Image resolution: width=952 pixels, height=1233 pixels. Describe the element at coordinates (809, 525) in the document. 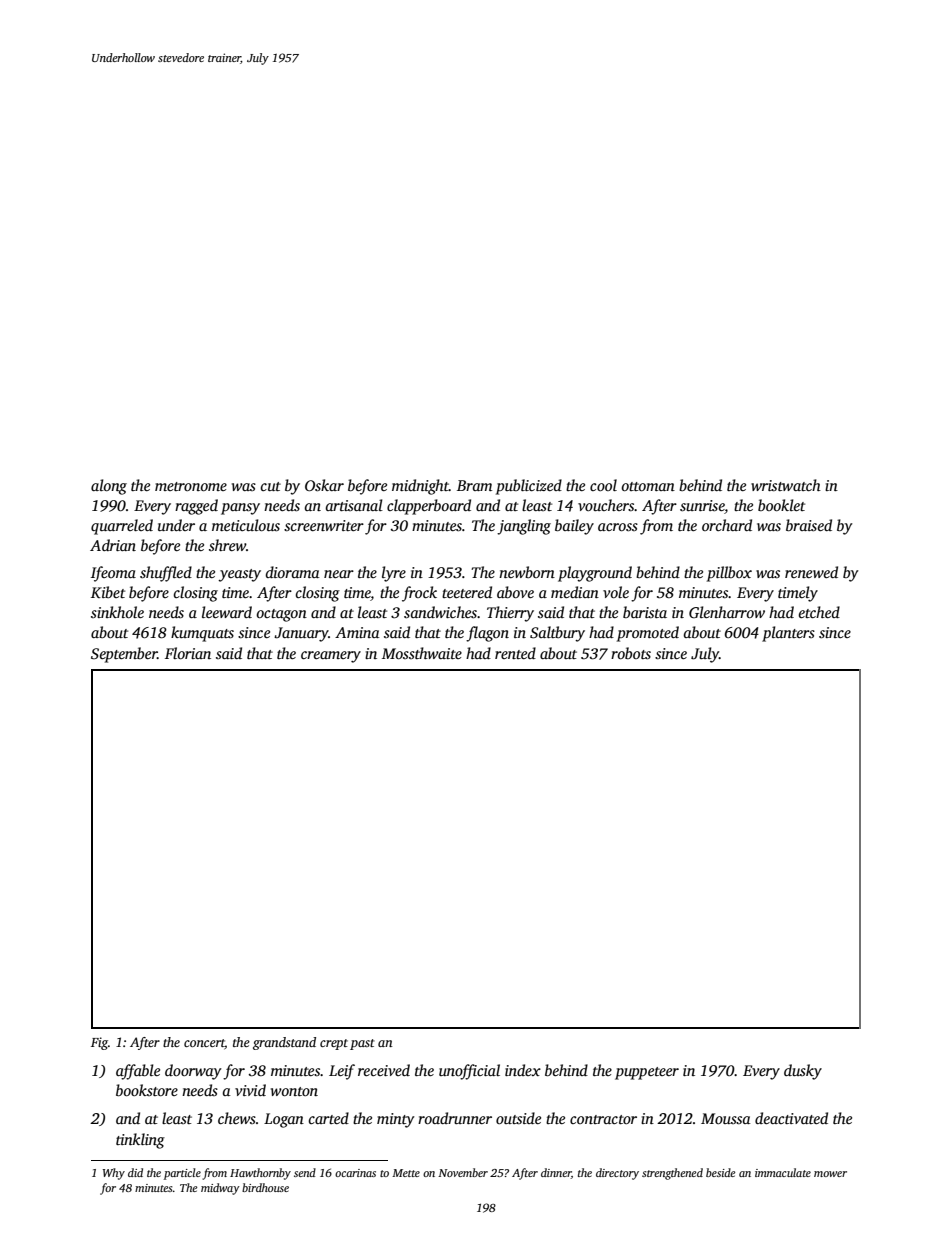

I see `braised` at that location.
